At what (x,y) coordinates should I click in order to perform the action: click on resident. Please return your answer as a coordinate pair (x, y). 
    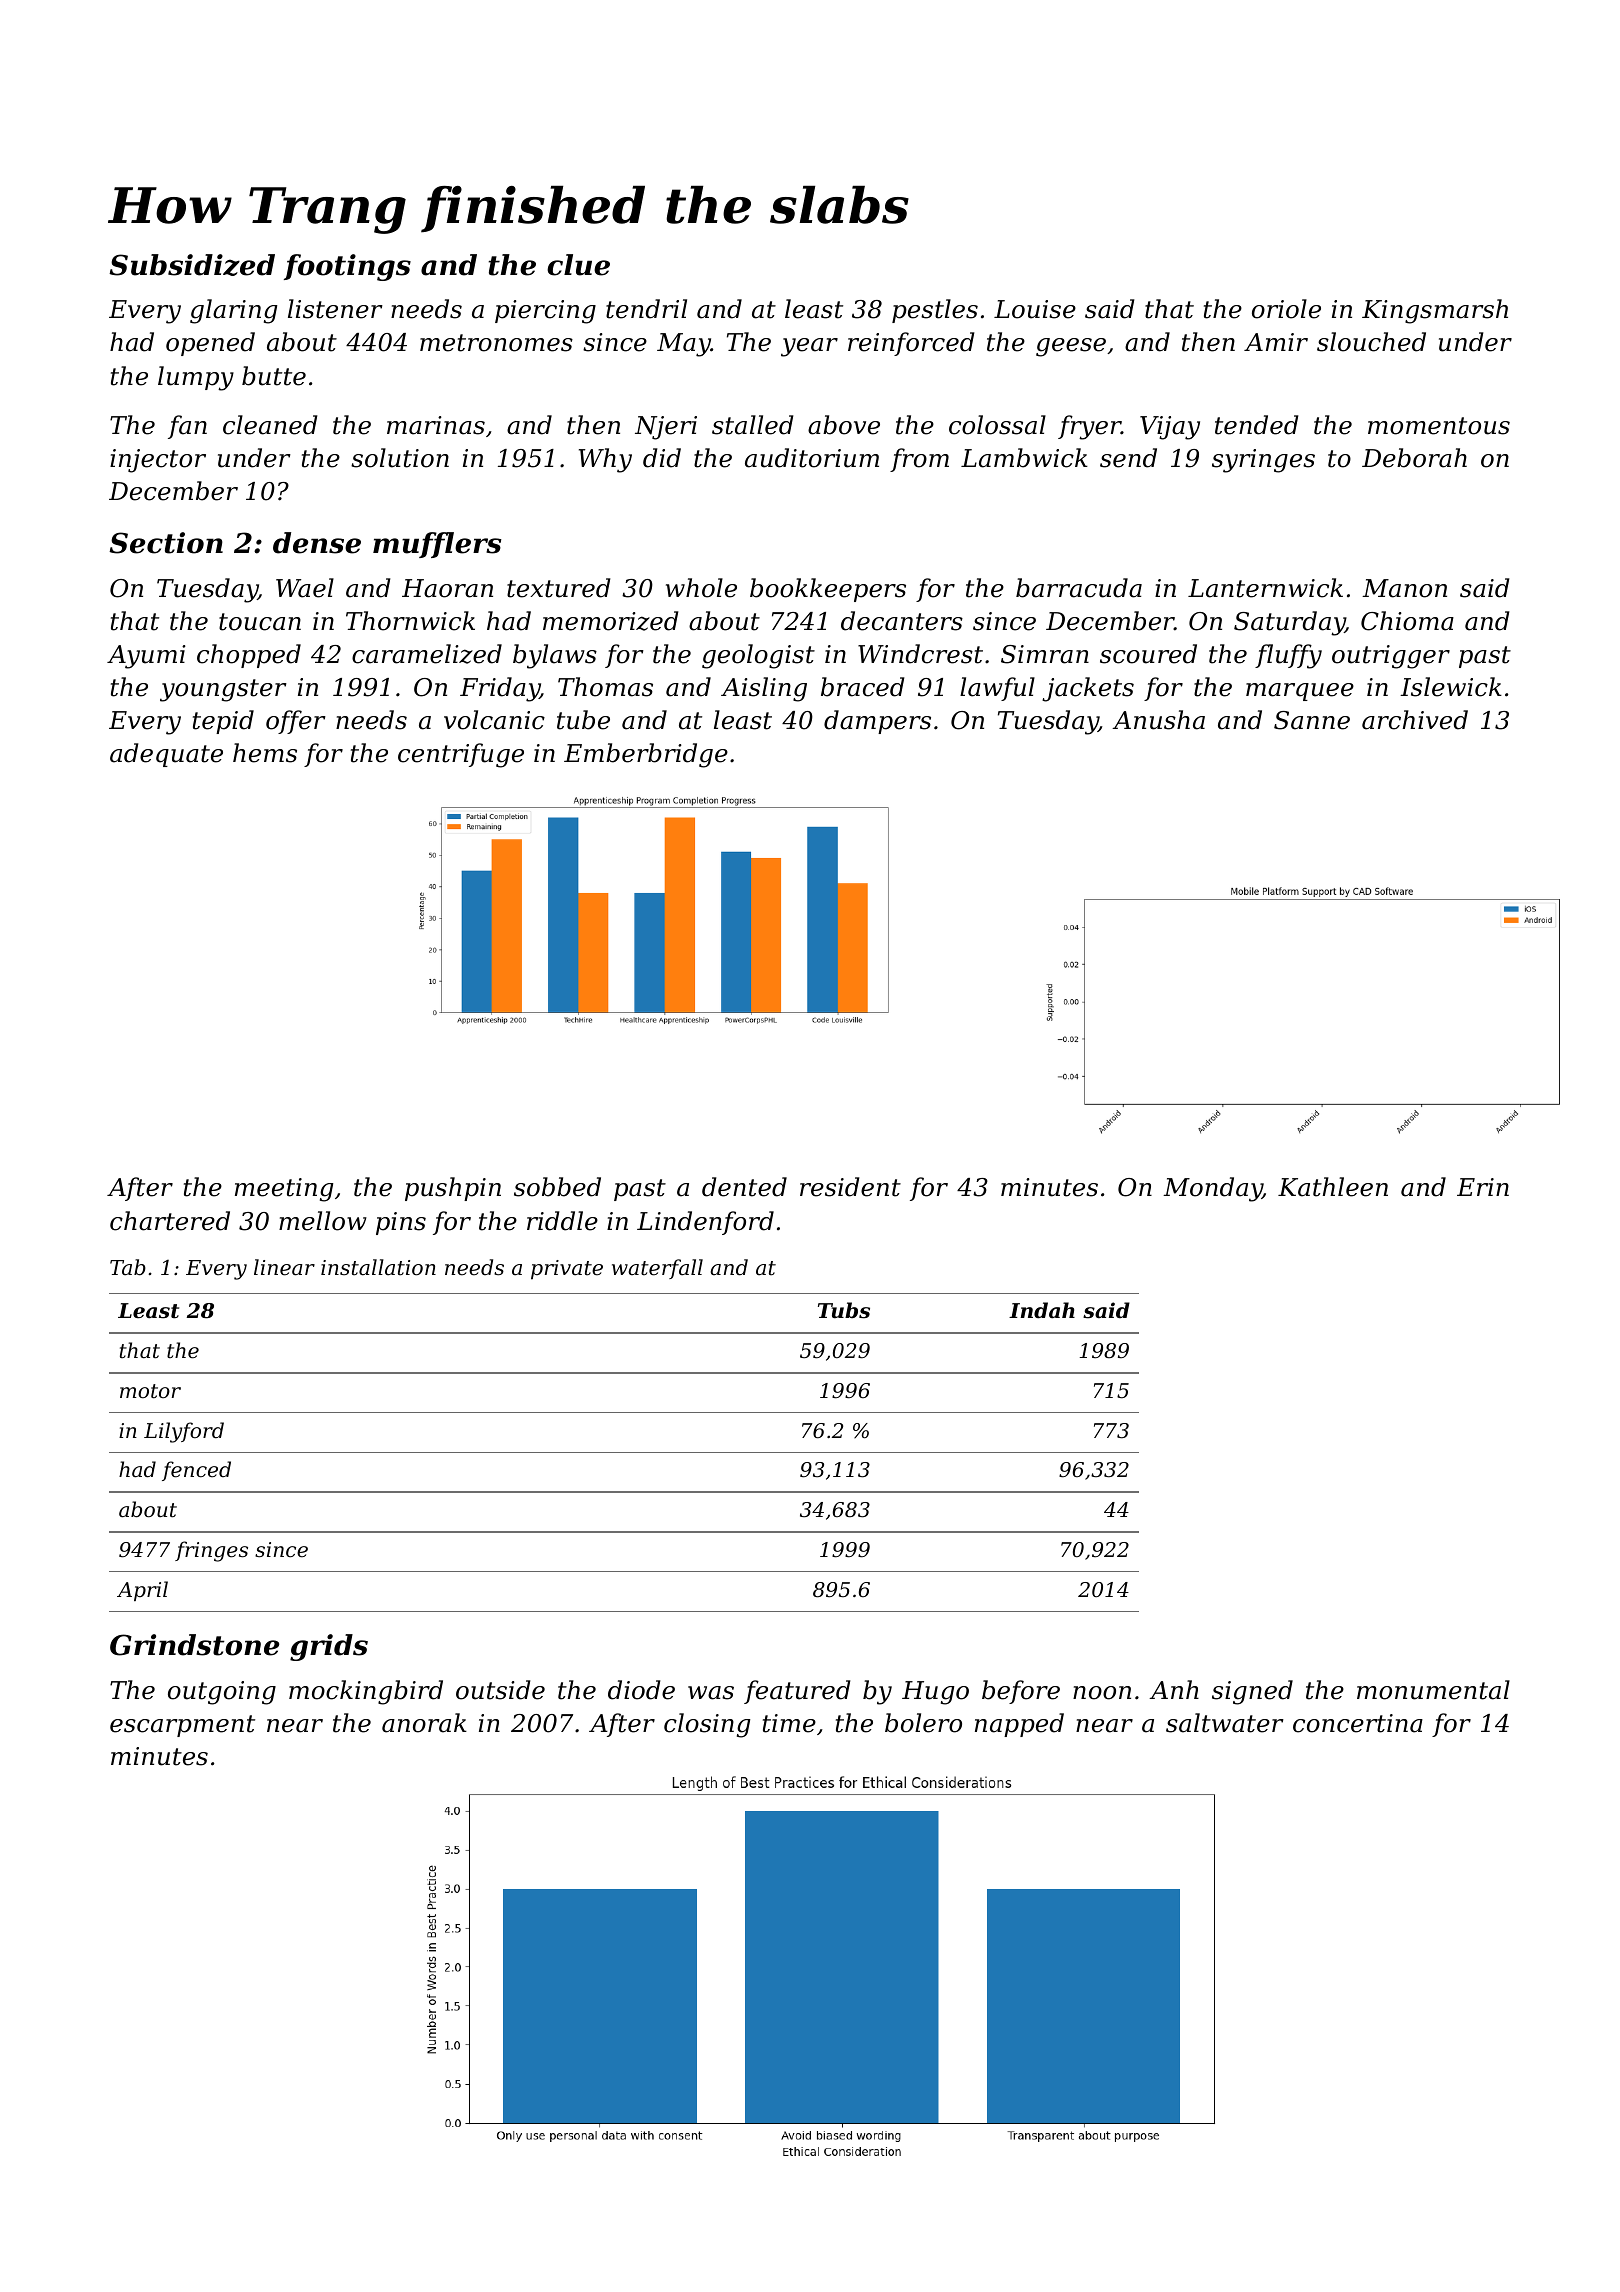
    Looking at the image, I should click on (850, 1187).
